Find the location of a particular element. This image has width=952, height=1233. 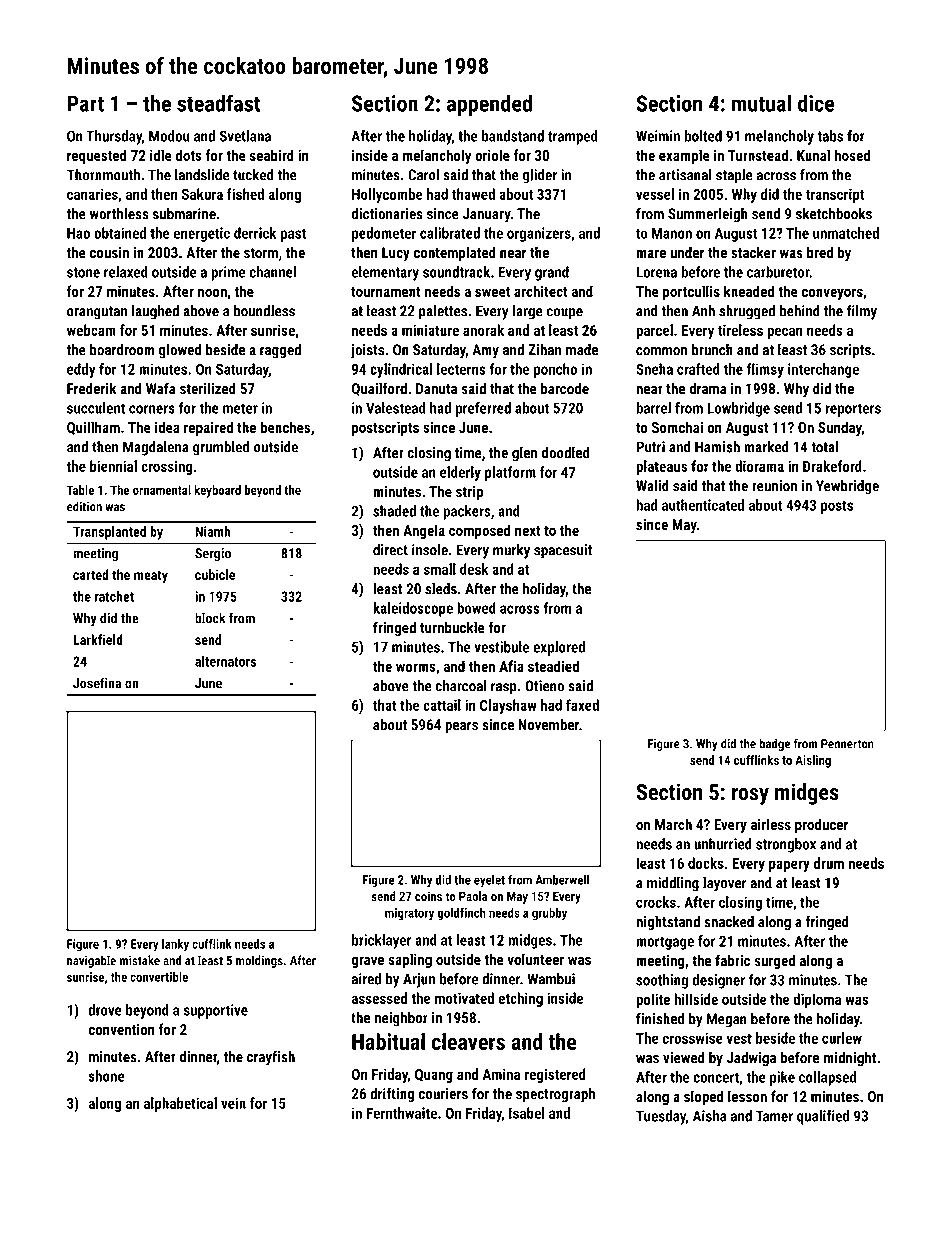

appended is located at coordinates (489, 105).
